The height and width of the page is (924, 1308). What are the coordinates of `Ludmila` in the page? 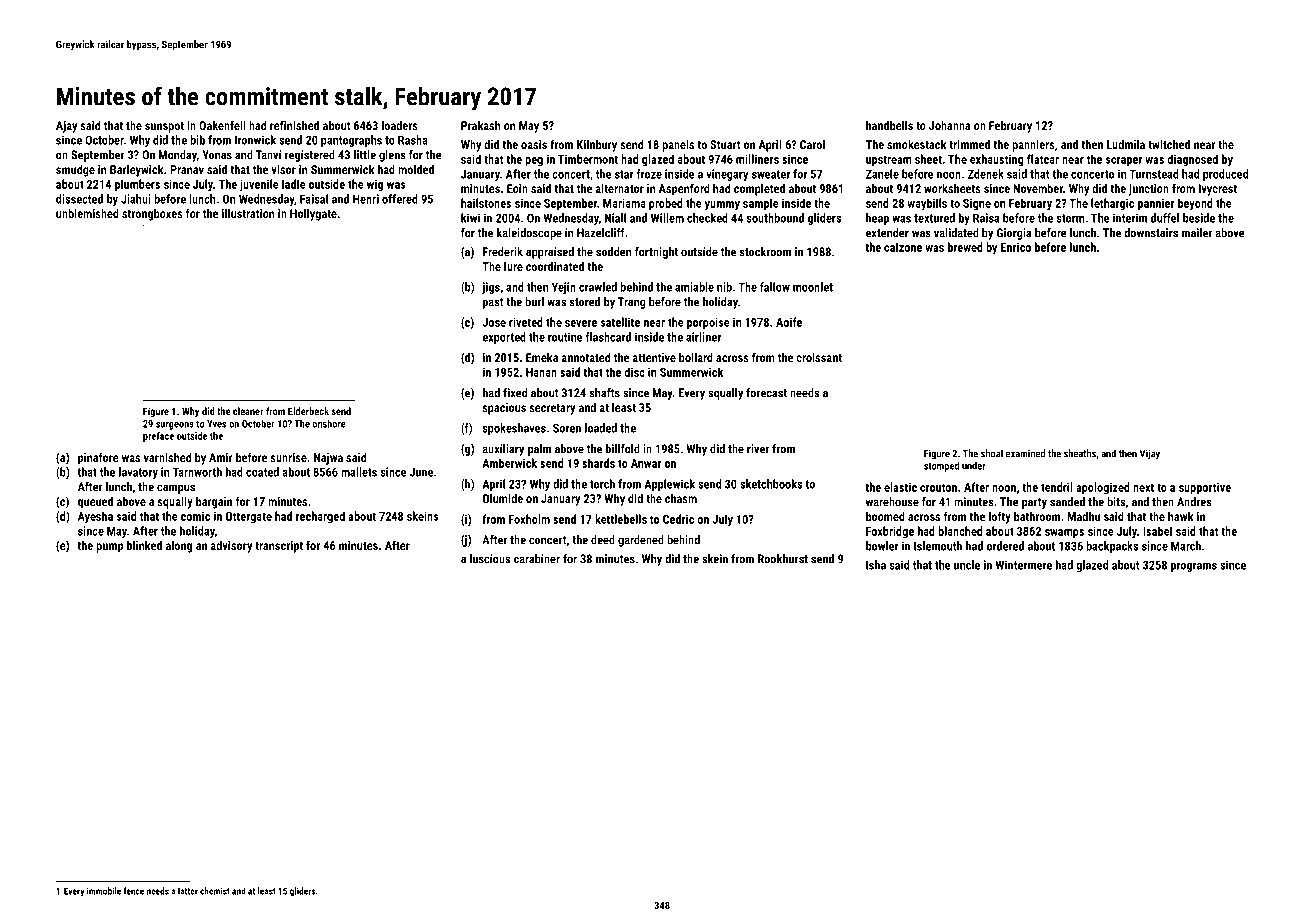 It's located at (1126, 144).
